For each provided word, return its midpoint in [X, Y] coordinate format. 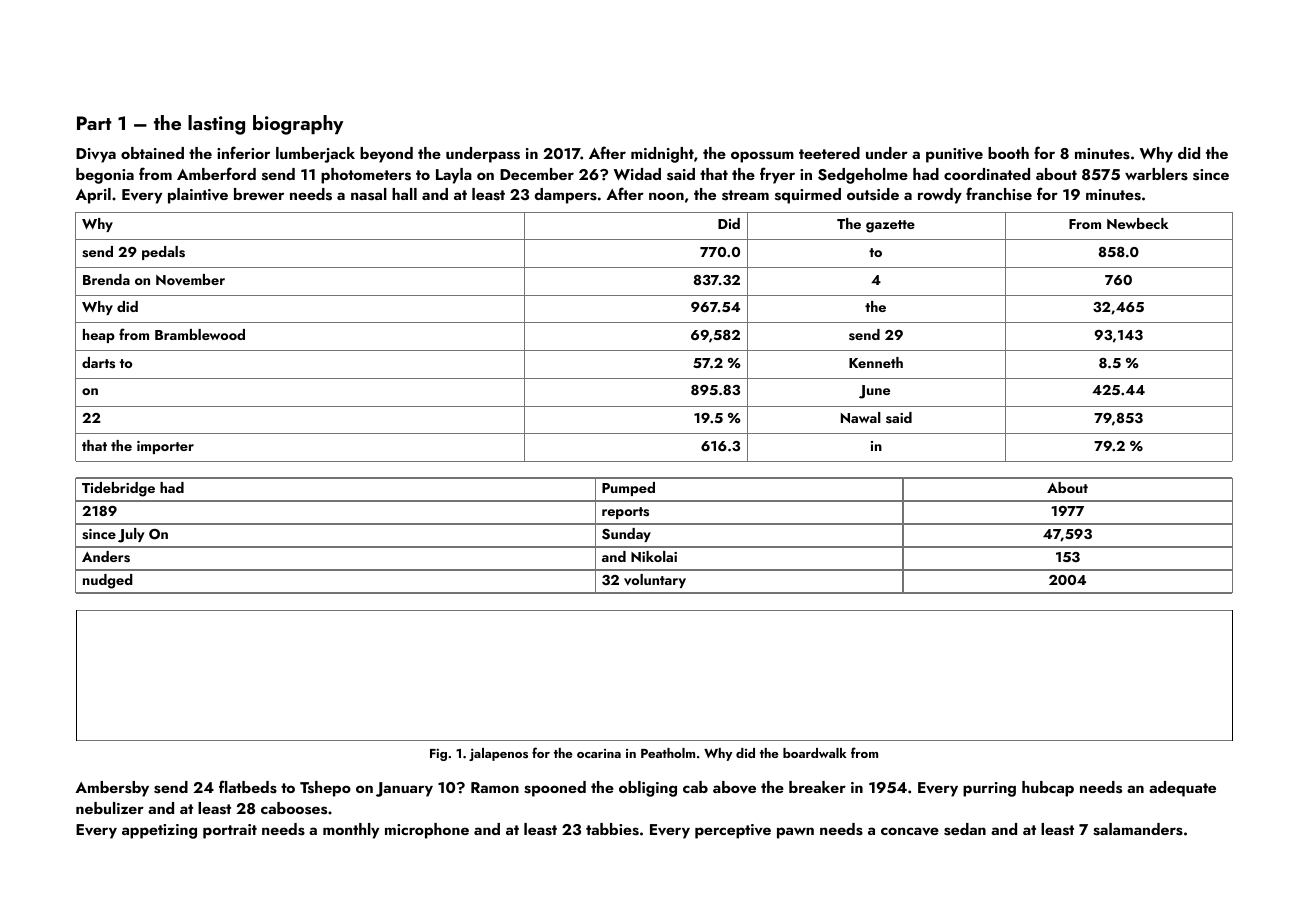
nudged [108, 581]
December [537, 174]
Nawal [861, 417]
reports [625, 513]
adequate [1182, 789]
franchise [999, 194]
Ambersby [112, 789]
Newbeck [1138, 223]
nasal [369, 194]
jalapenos [498, 754]
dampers [566, 196]
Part [94, 123]
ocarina [599, 753]
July [131, 535]
